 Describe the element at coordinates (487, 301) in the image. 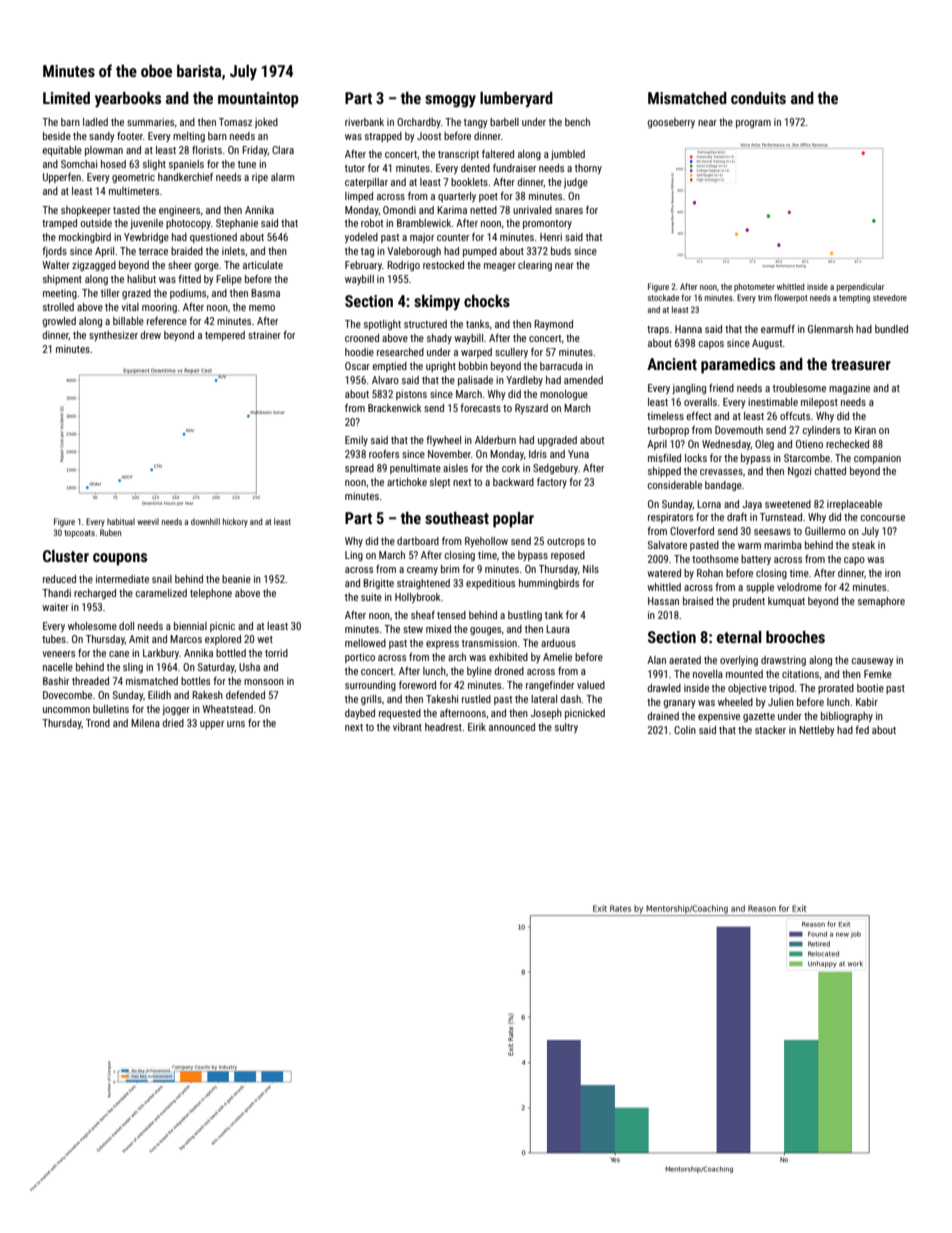

I see `chocks` at that location.
